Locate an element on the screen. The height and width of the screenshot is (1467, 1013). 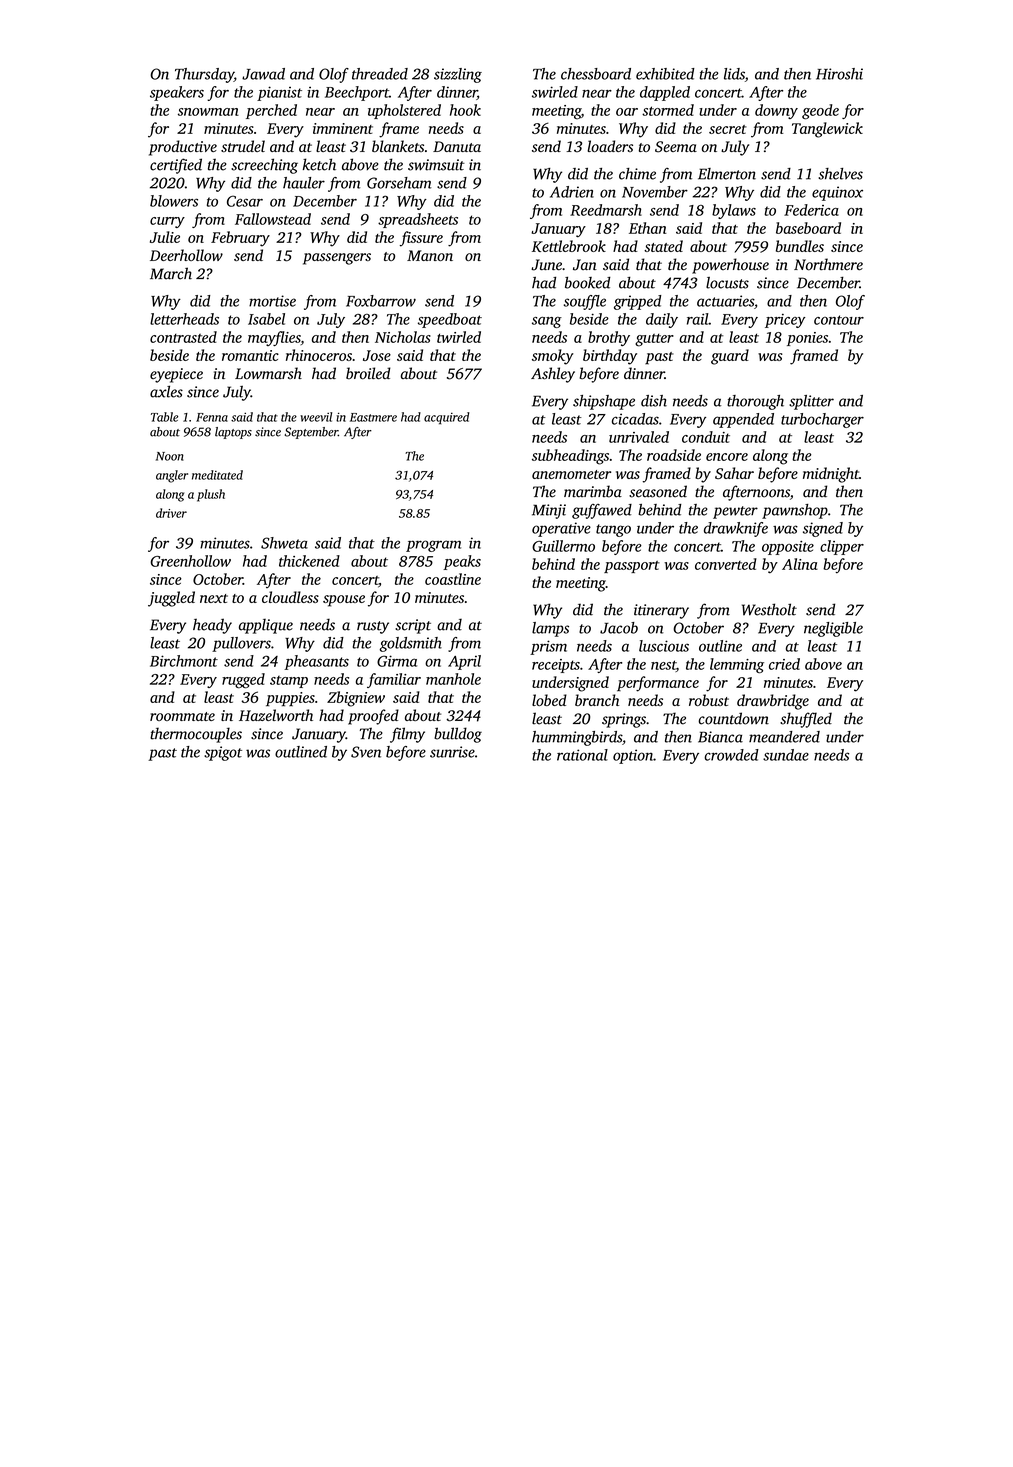
Jawad is located at coordinates (263, 74).
